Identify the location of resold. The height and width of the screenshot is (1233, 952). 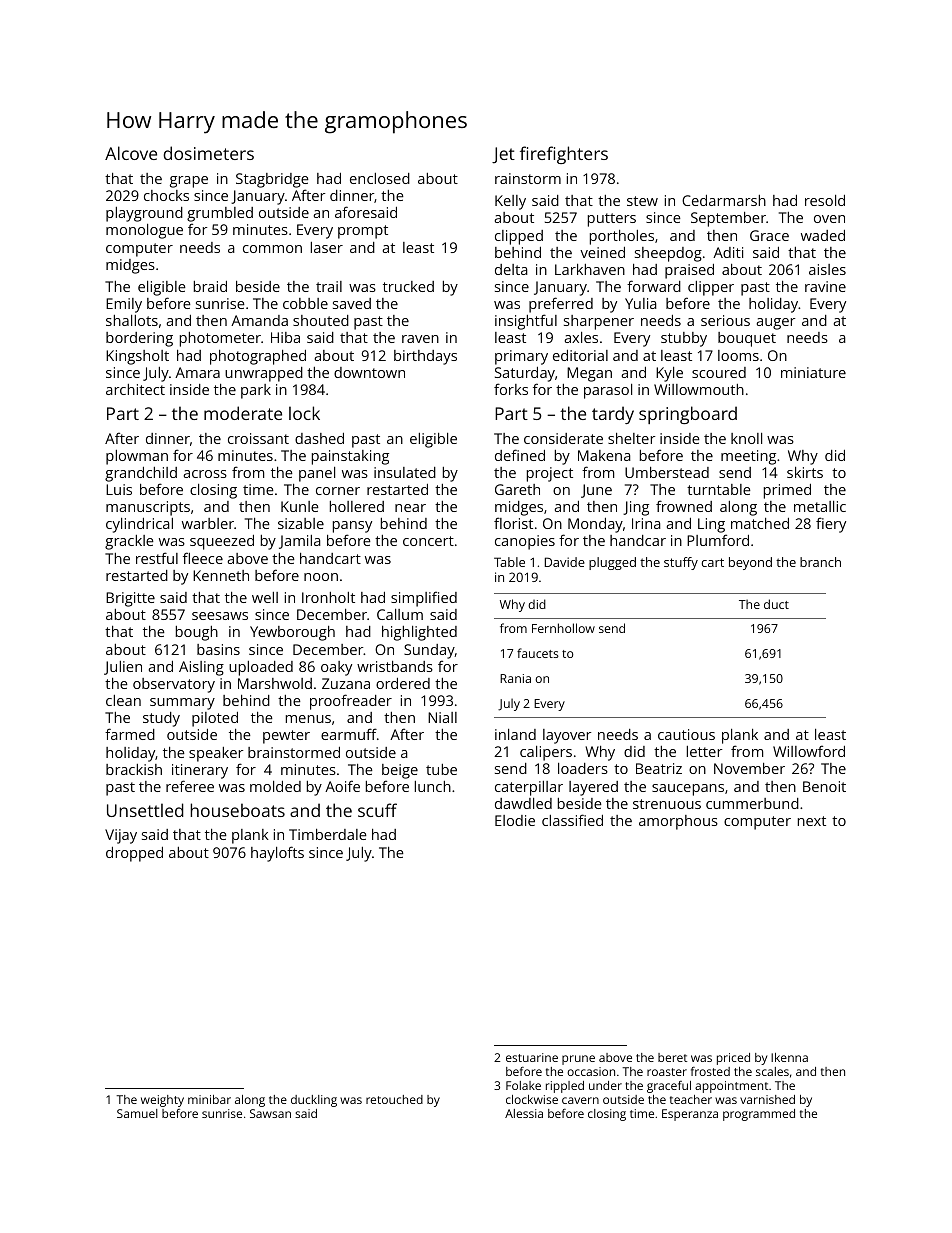
(825, 200).
